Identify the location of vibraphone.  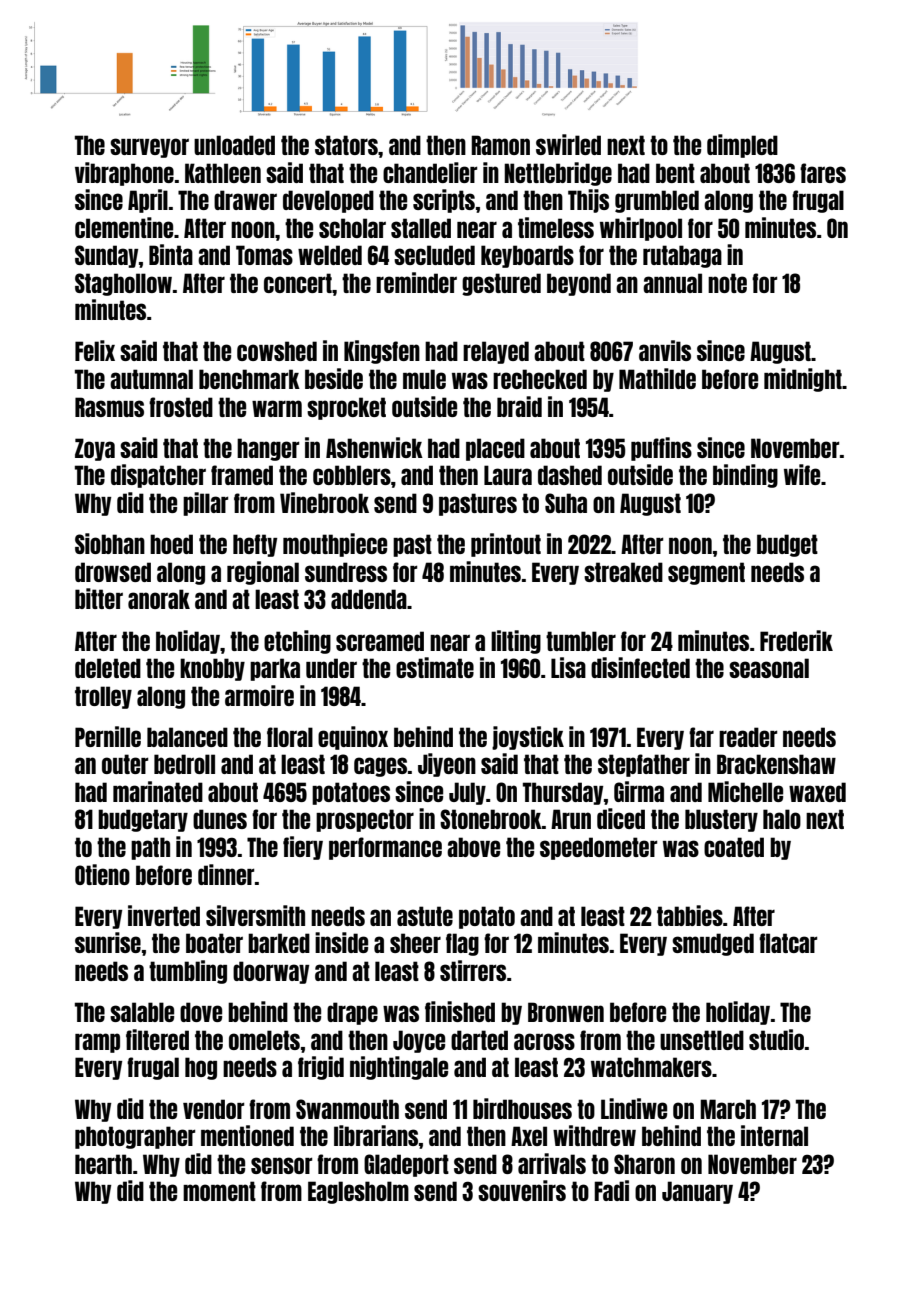
(124, 174).
